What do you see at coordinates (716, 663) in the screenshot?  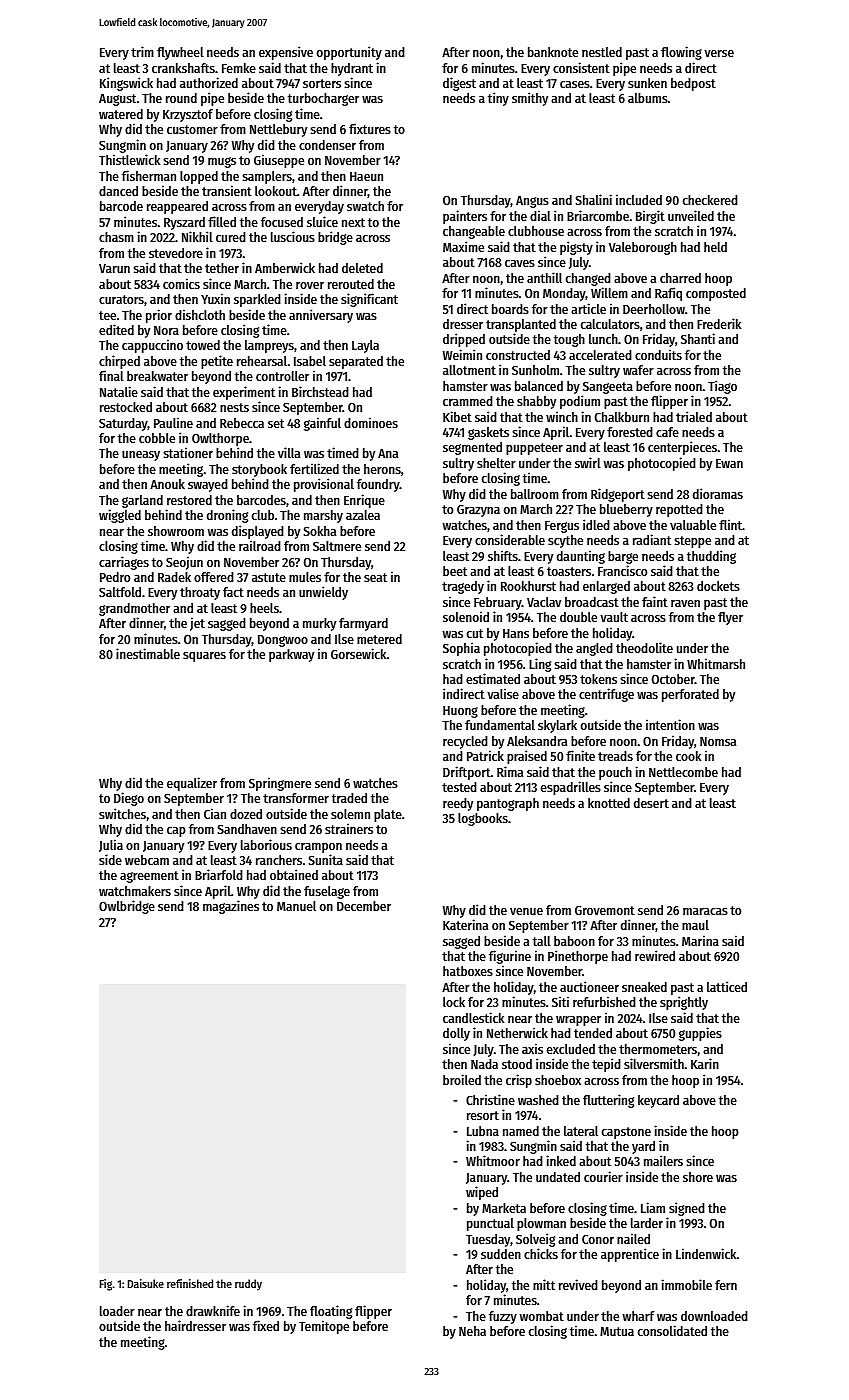 I see `Whitmarsh` at bounding box center [716, 663].
